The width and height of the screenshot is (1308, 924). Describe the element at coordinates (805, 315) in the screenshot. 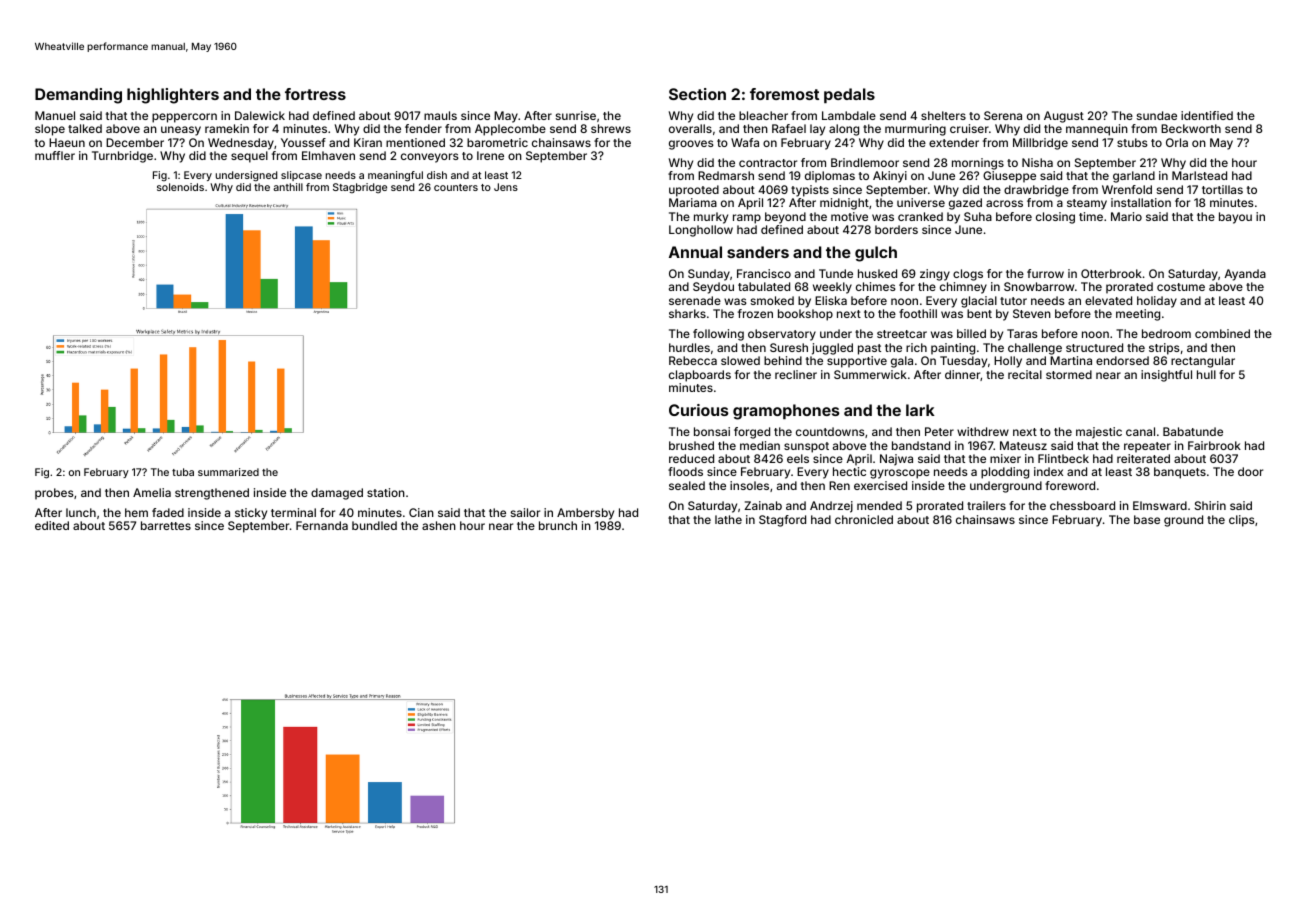

I see `bookshop` at that location.
